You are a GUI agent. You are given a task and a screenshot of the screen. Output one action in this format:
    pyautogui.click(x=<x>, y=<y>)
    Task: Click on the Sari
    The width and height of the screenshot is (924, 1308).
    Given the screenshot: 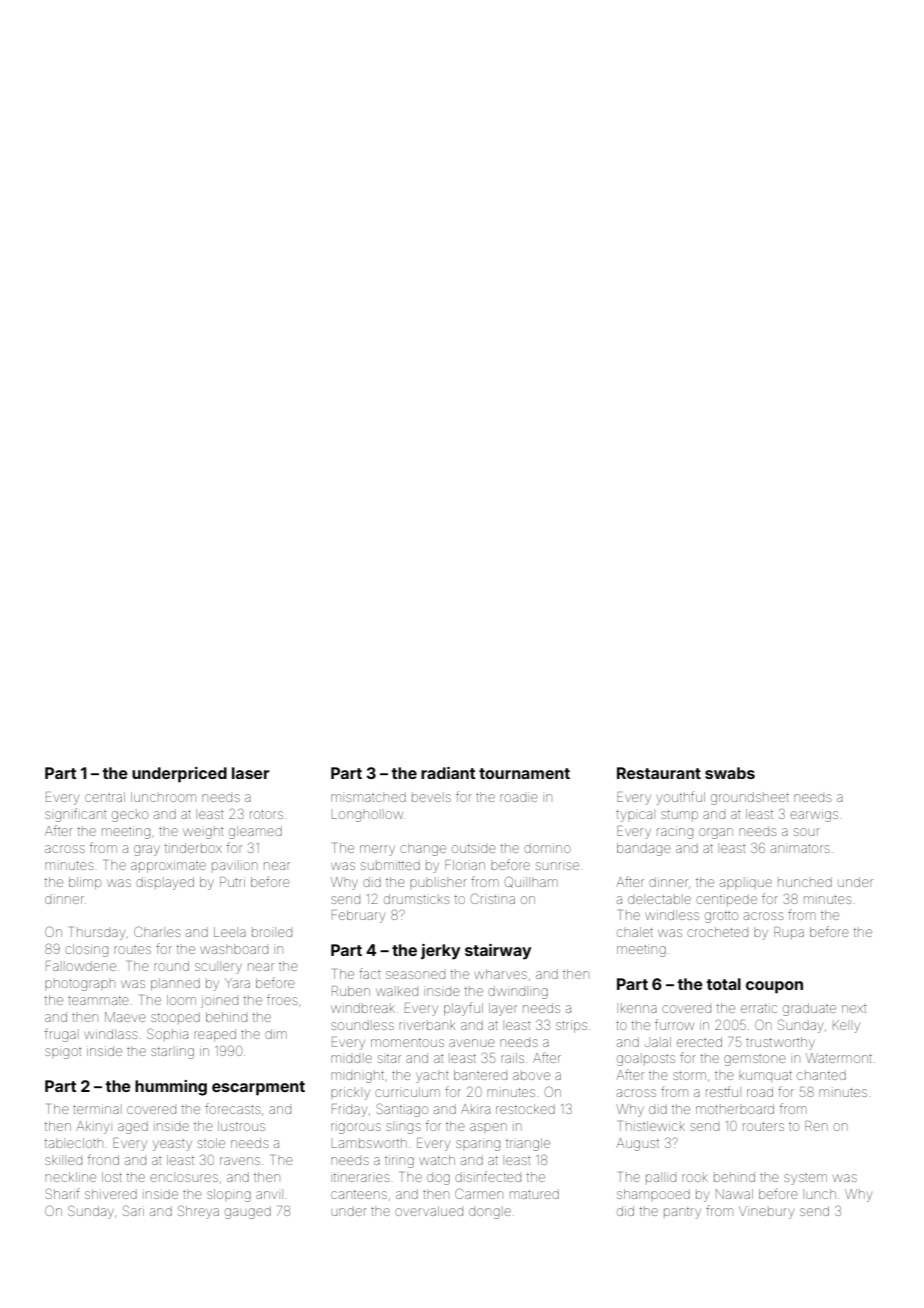 What is the action you would take?
    pyautogui.click(x=133, y=1210)
